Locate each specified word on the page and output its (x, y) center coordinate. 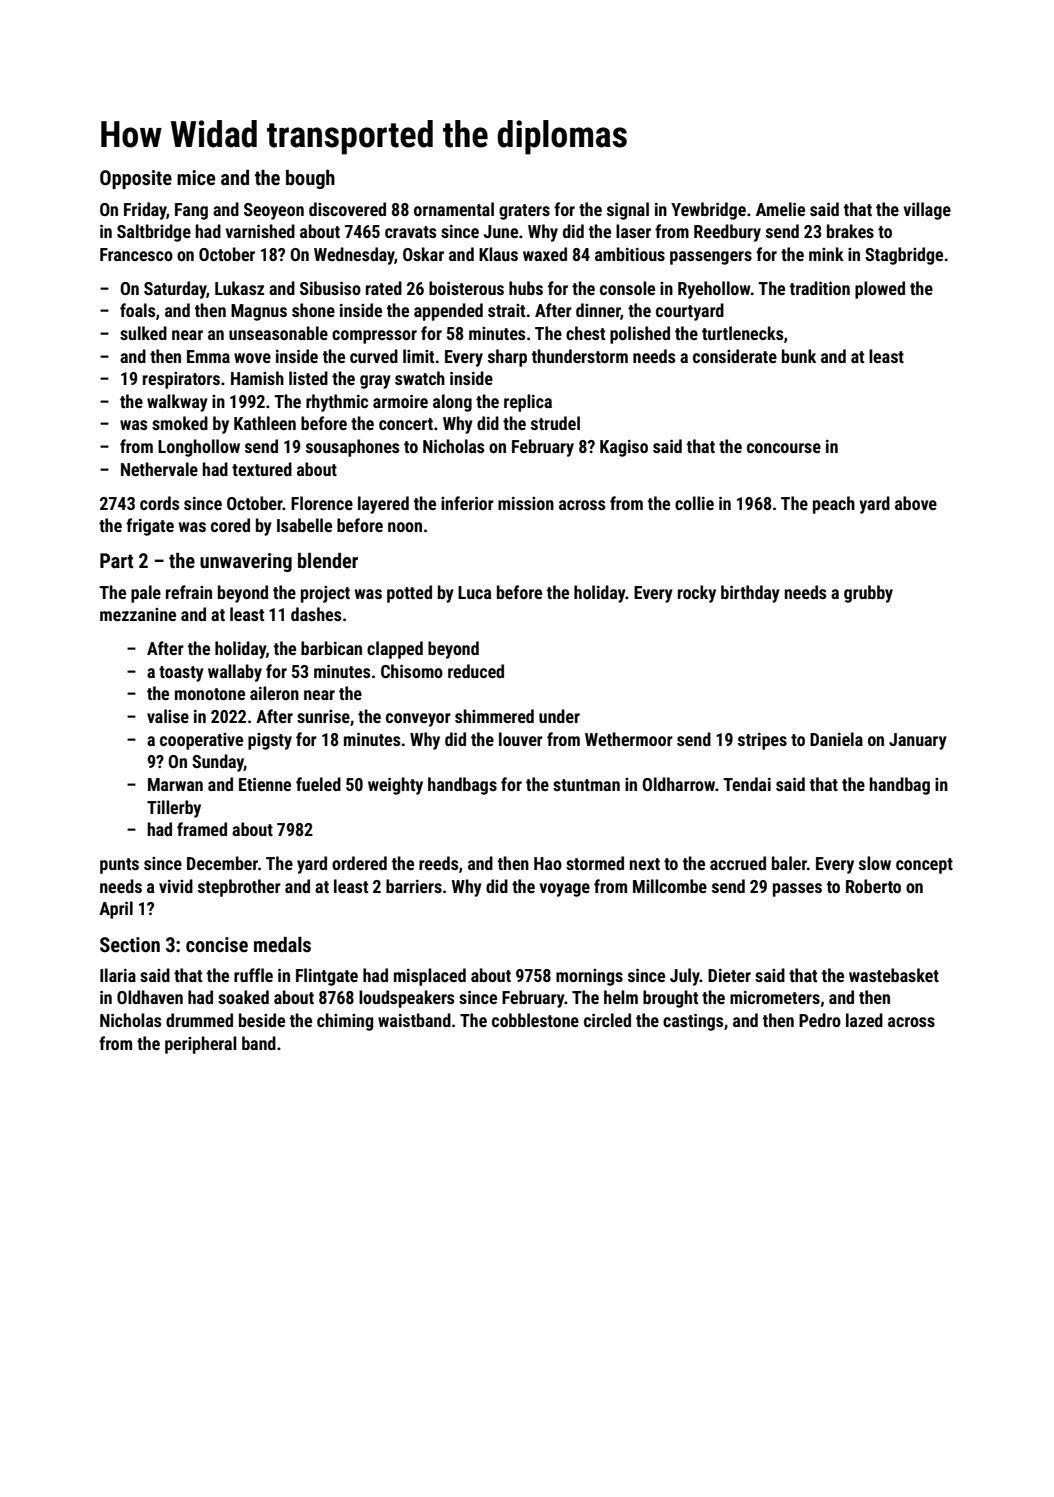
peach (834, 505)
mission (526, 503)
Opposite (136, 179)
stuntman (586, 785)
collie (694, 503)
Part (116, 560)
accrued (738, 863)
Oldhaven (150, 997)
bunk (799, 356)
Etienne (265, 784)
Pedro (820, 1020)
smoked (180, 423)
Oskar (423, 254)
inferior (467, 503)
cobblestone (535, 1020)
